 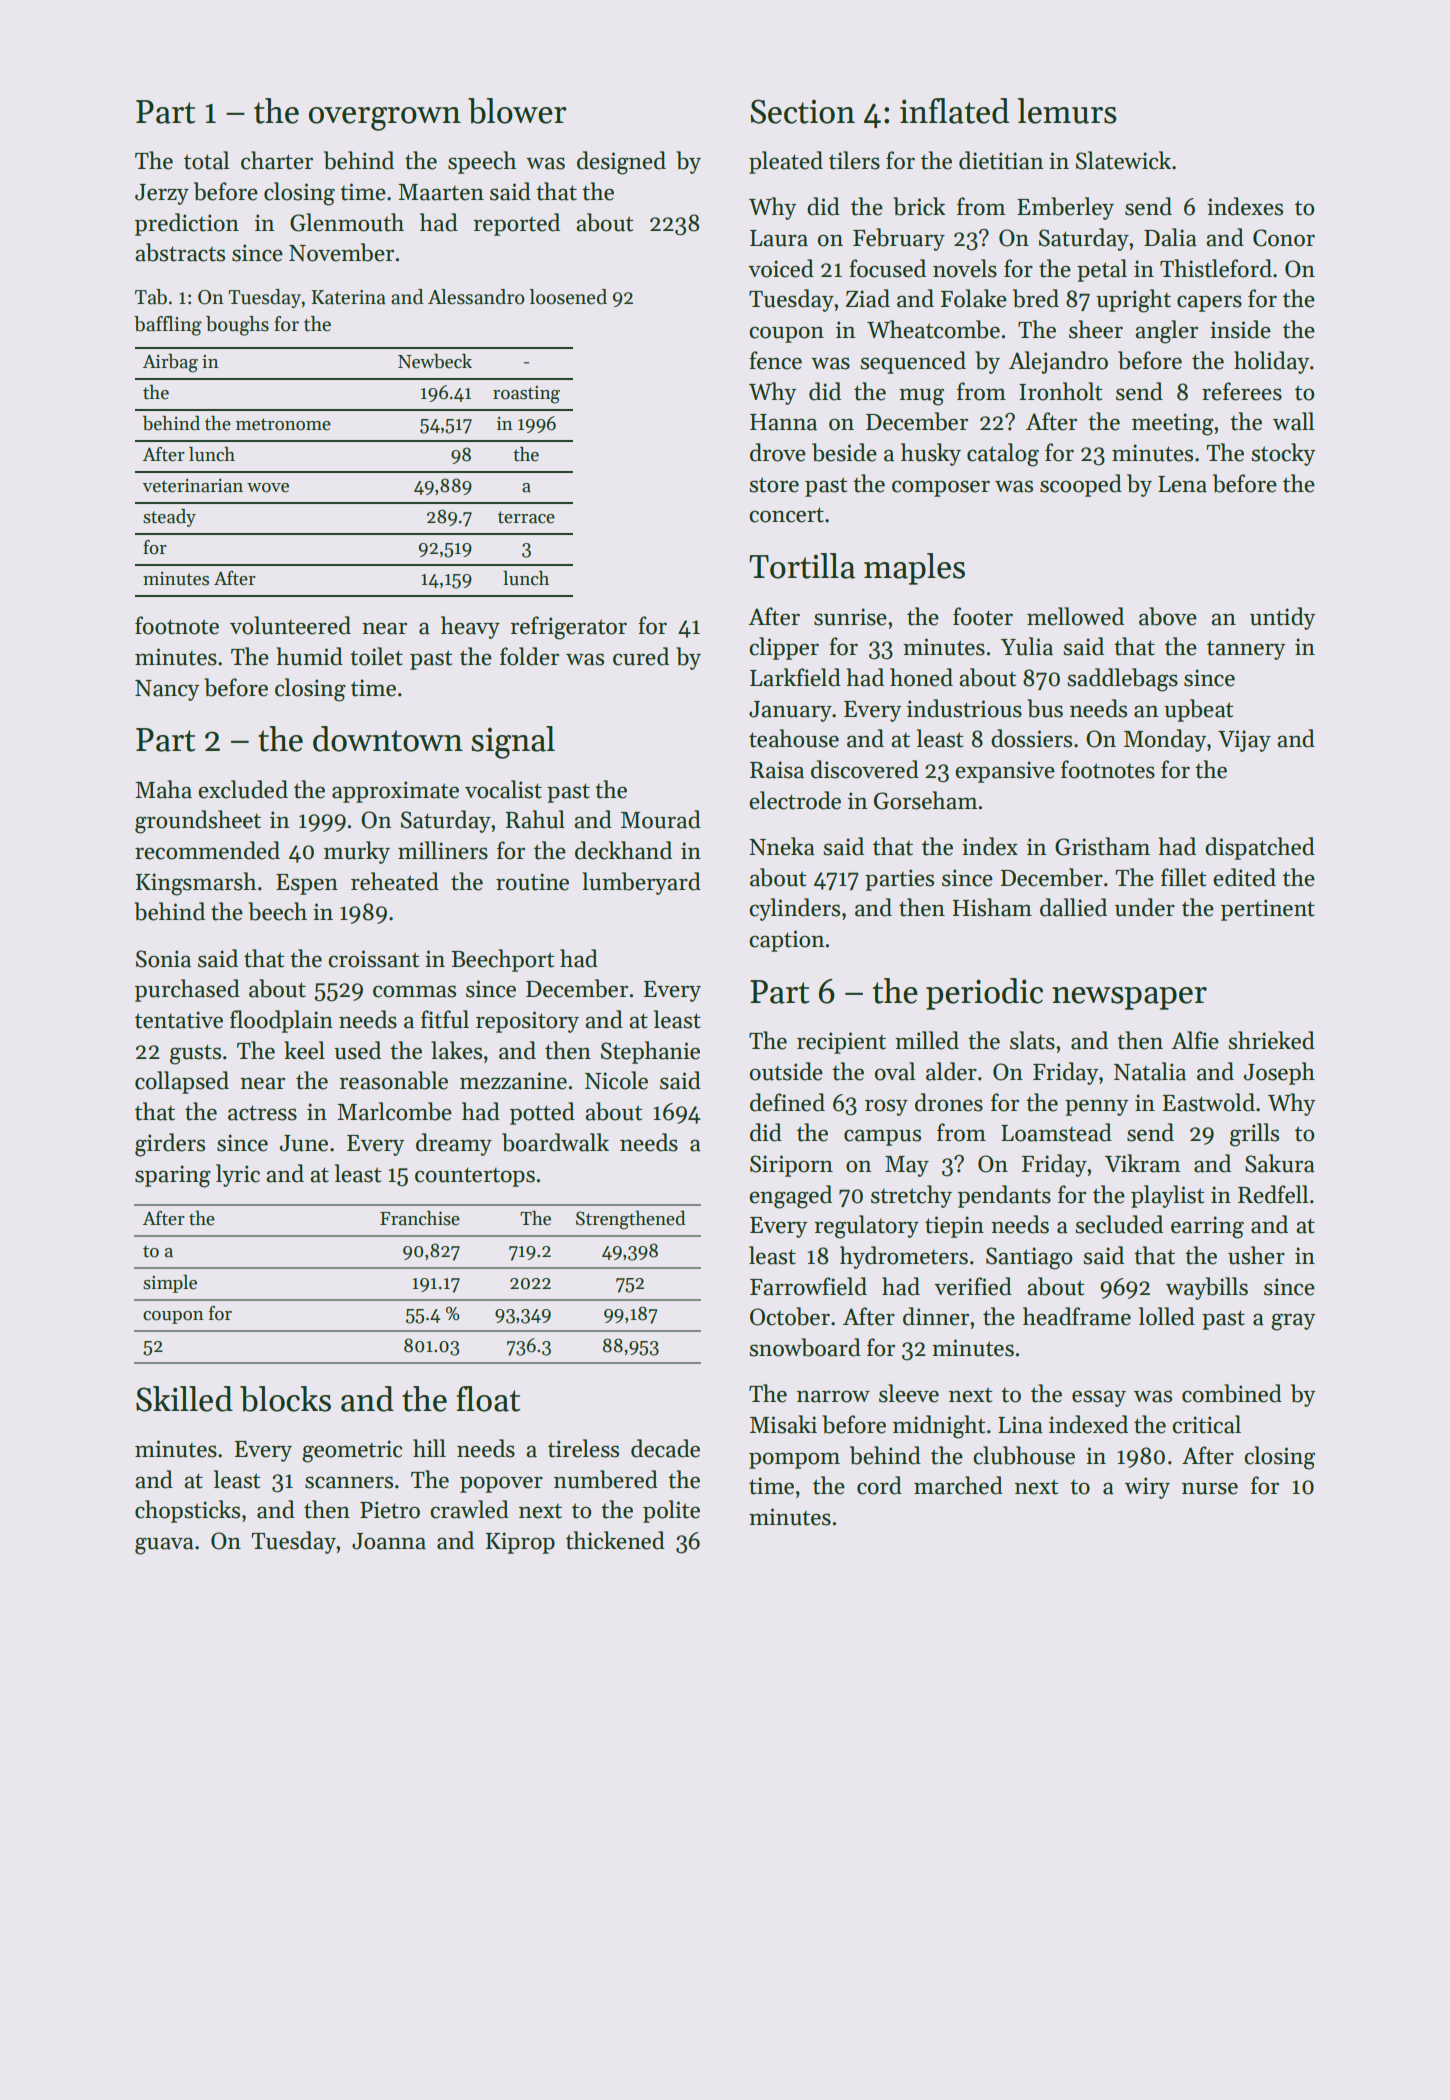 What do you see at coordinates (1067, 111) in the screenshot?
I see `lemurs` at bounding box center [1067, 111].
